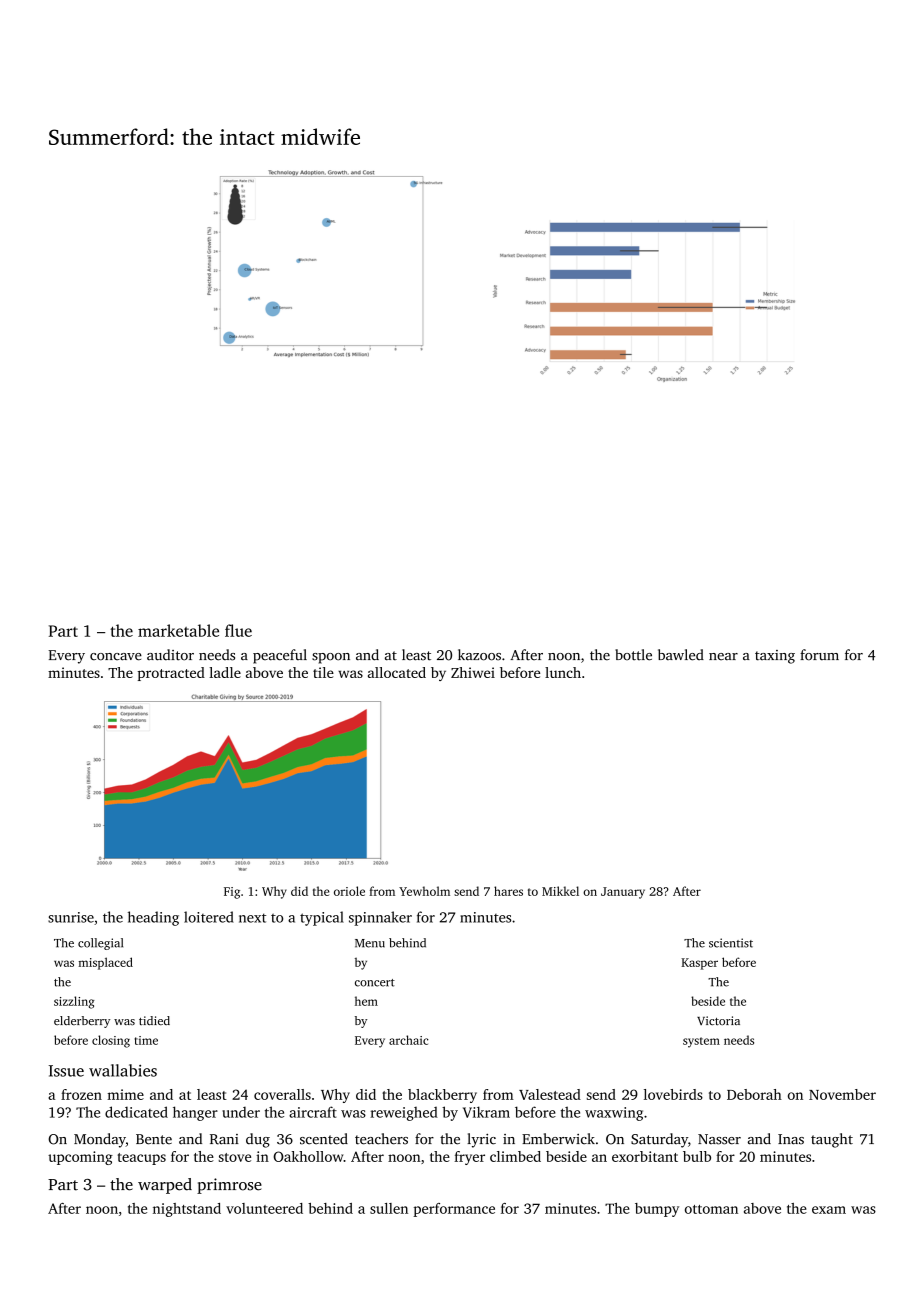 This document has height=1308, width=924. Describe the element at coordinates (473, 672) in the document. I see `Zhiwei` at that location.
